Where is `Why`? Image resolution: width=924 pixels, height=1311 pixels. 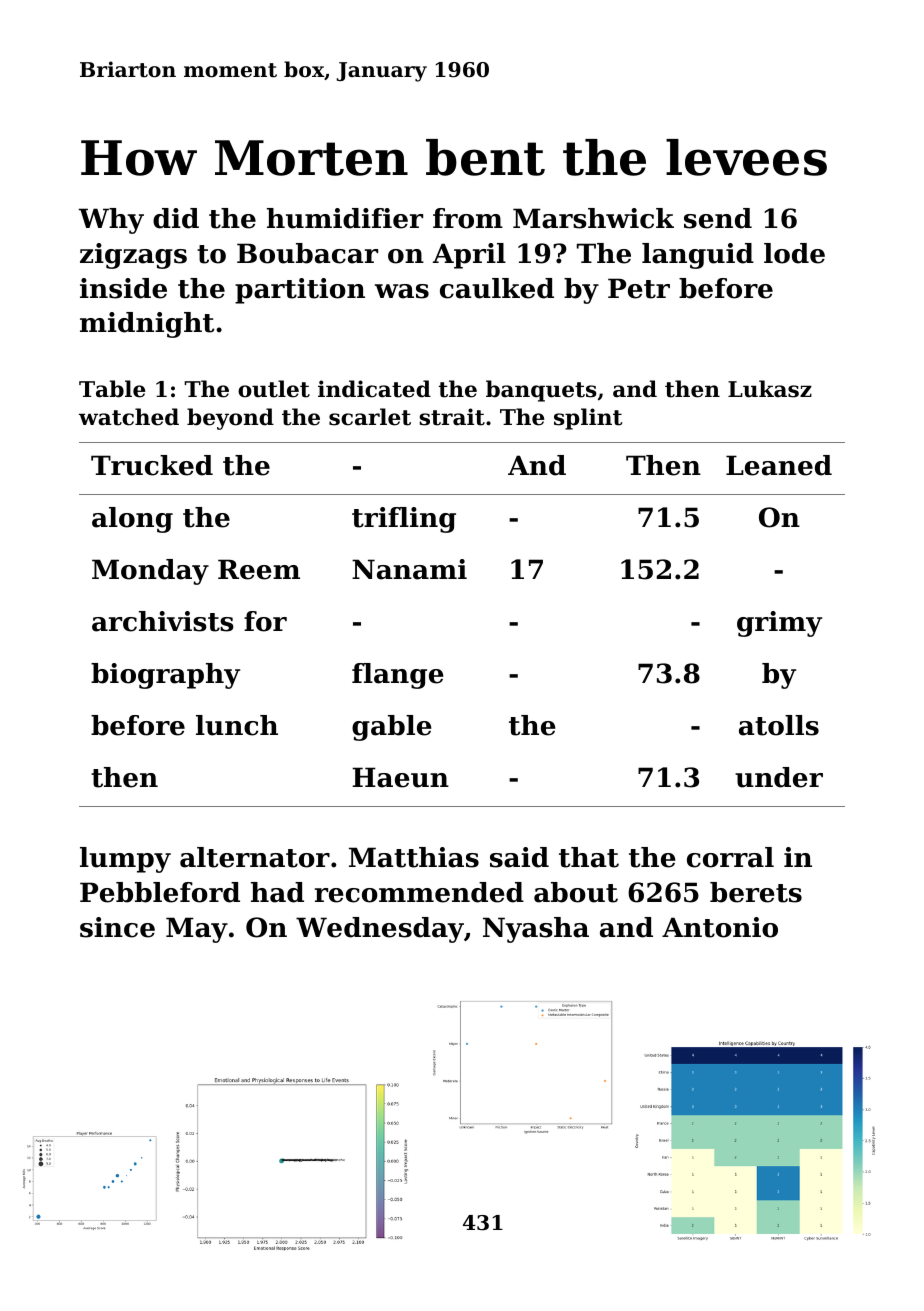
Why is located at coordinates (111, 221).
